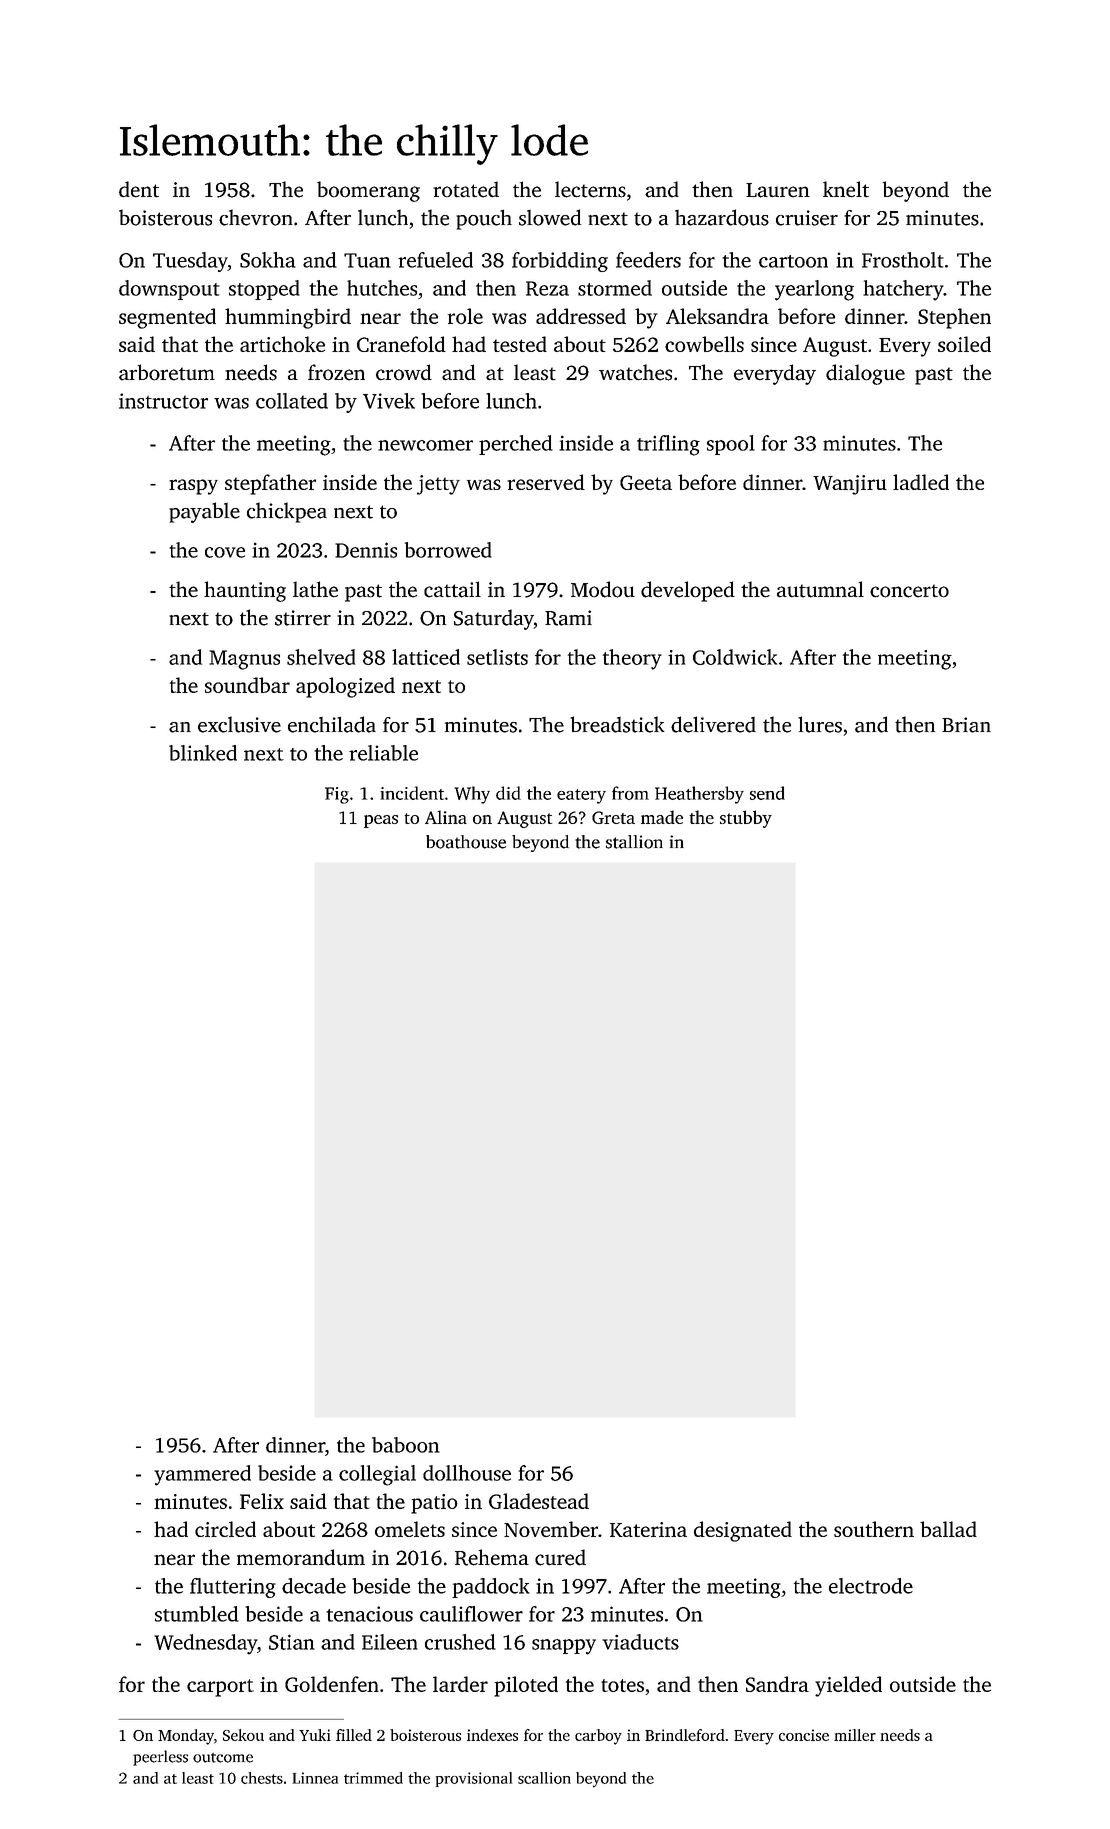  I want to click on lures, so click(820, 724).
